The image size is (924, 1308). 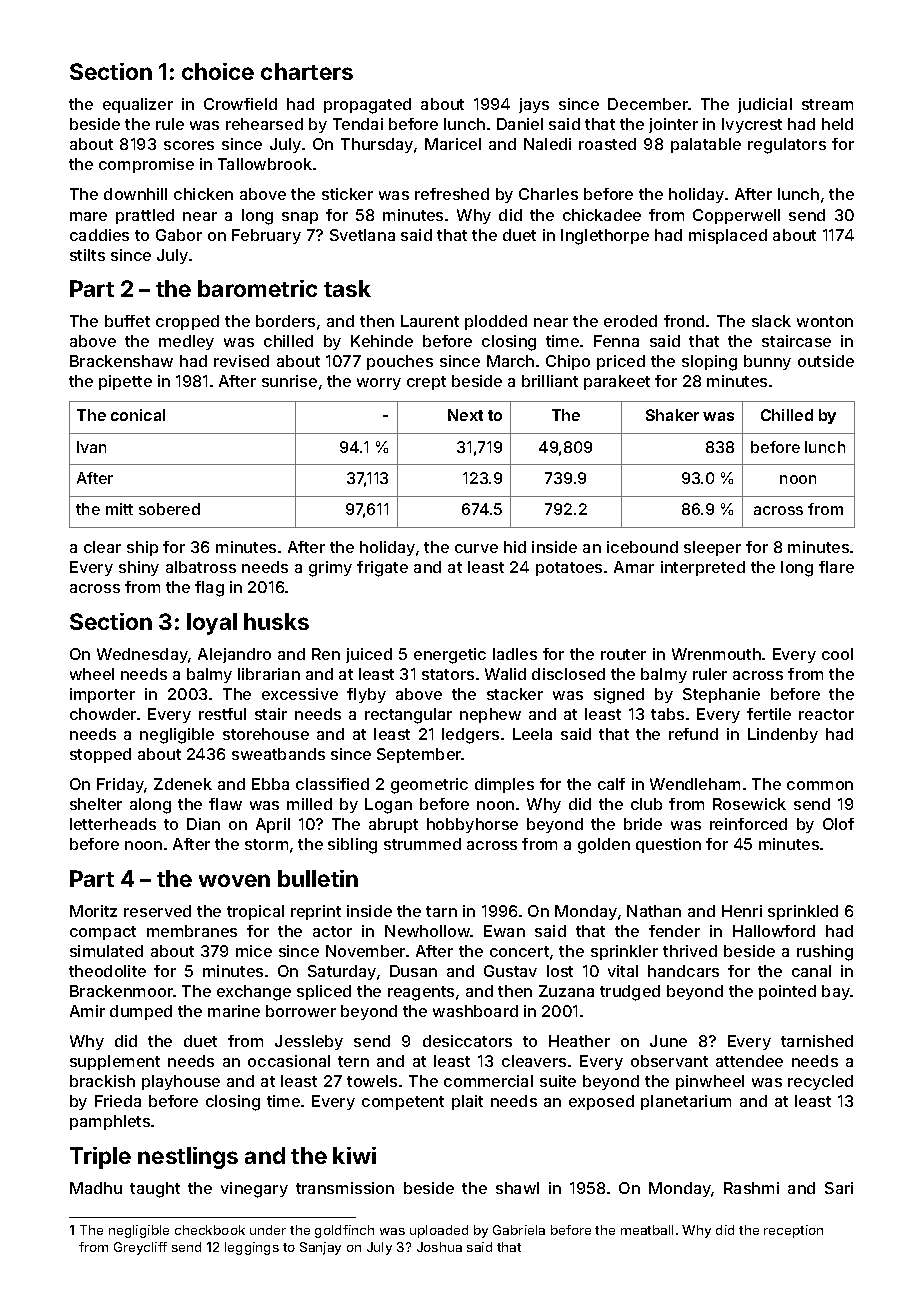 What do you see at coordinates (534, 1061) in the screenshot?
I see `cleavers` at bounding box center [534, 1061].
